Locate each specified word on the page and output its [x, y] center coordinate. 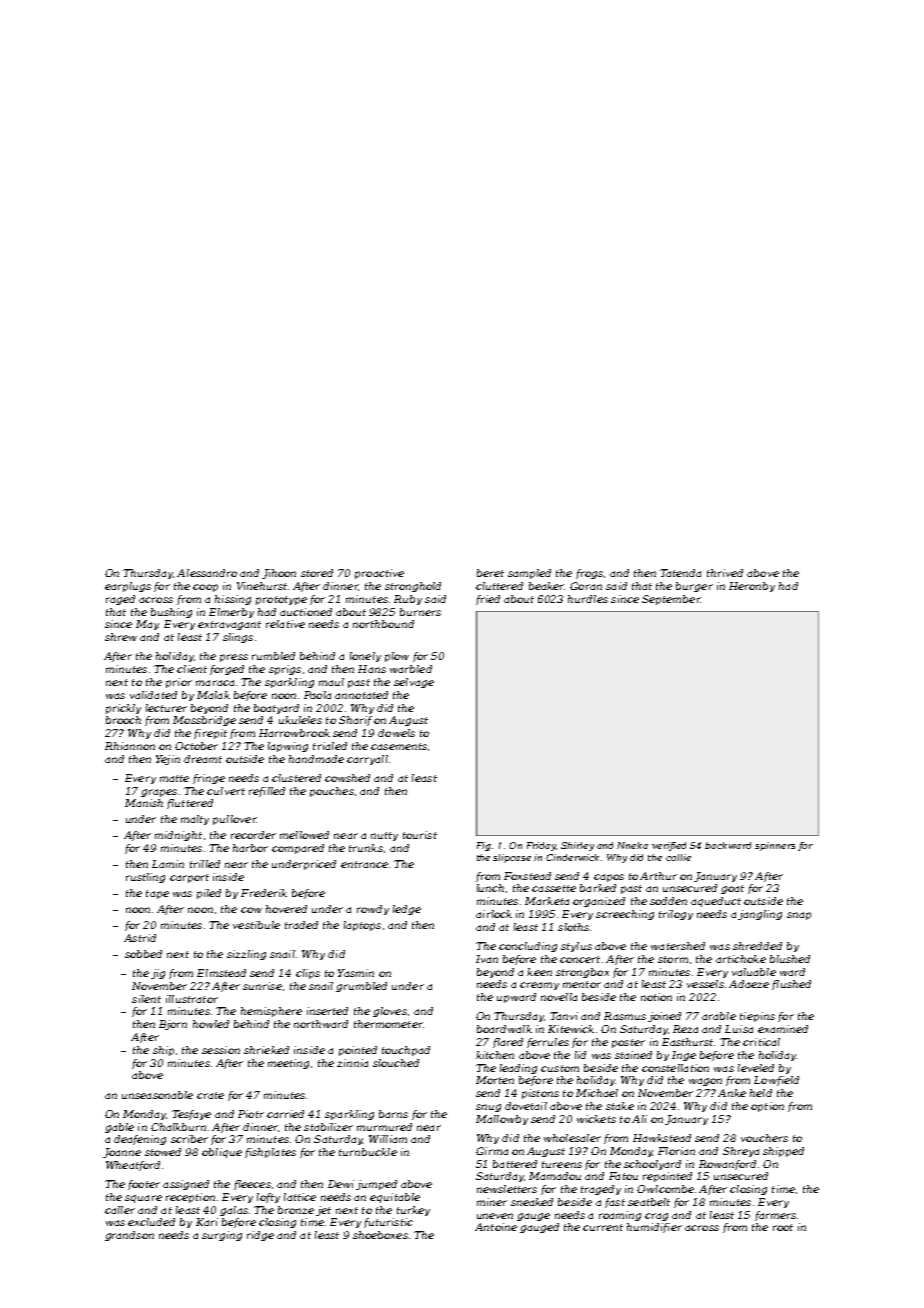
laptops [362, 926]
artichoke [741, 959]
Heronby [752, 587]
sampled [529, 574]
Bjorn [173, 1025]
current [603, 1227]
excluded [151, 1222]
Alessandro [207, 573]
